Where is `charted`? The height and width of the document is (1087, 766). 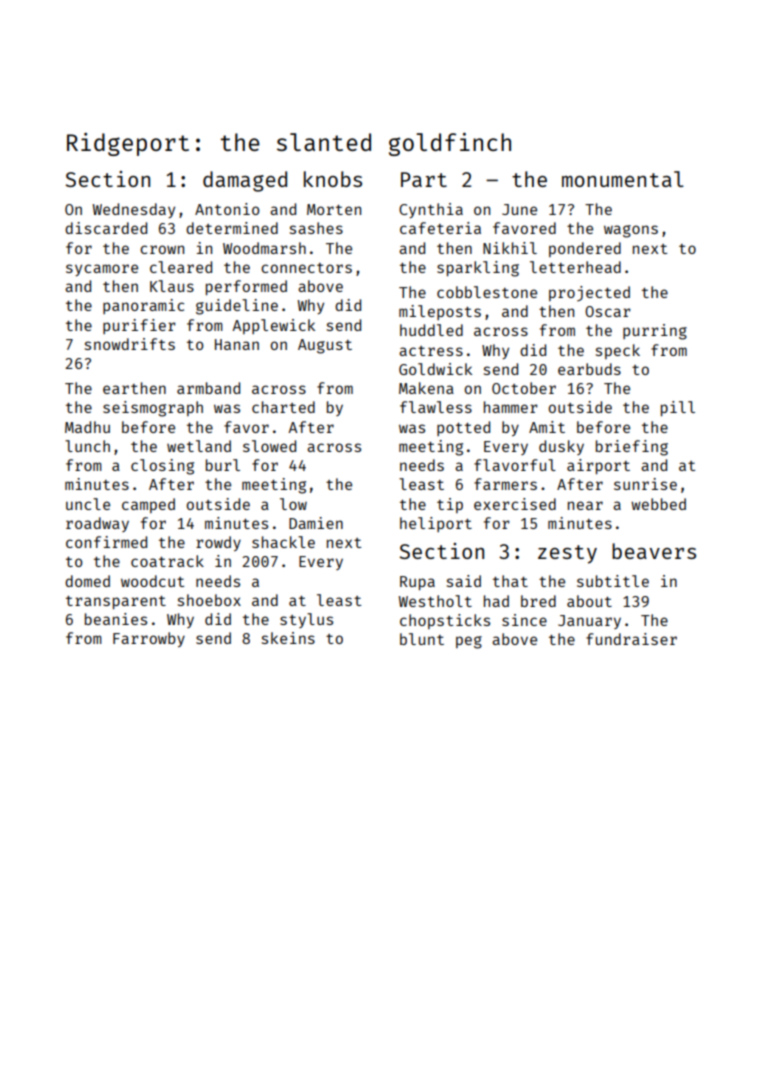
charted is located at coordinates (283, 407).
